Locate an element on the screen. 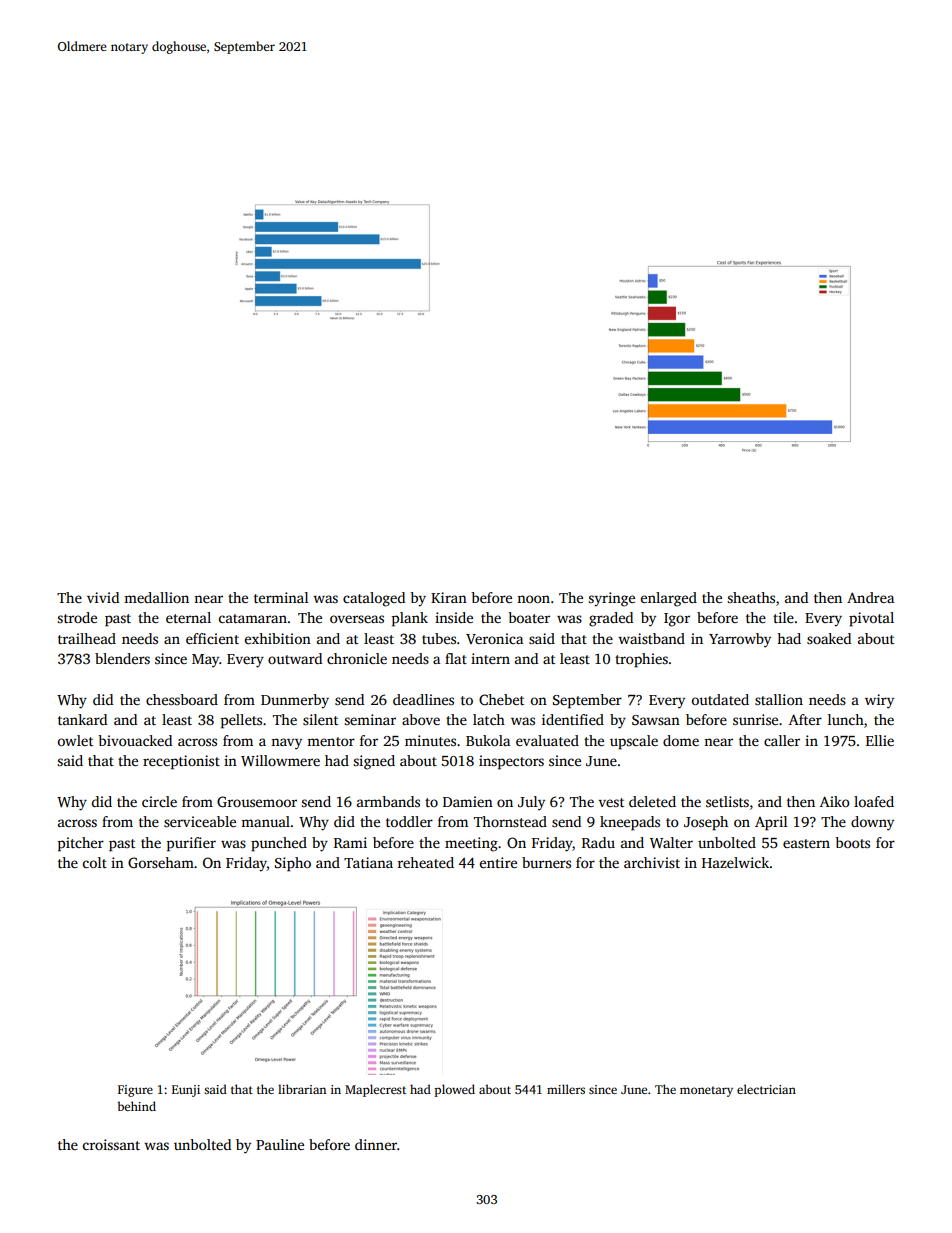 This screenshot has width=952, height=1233. sheaths is located at coordinates (751, 597).
